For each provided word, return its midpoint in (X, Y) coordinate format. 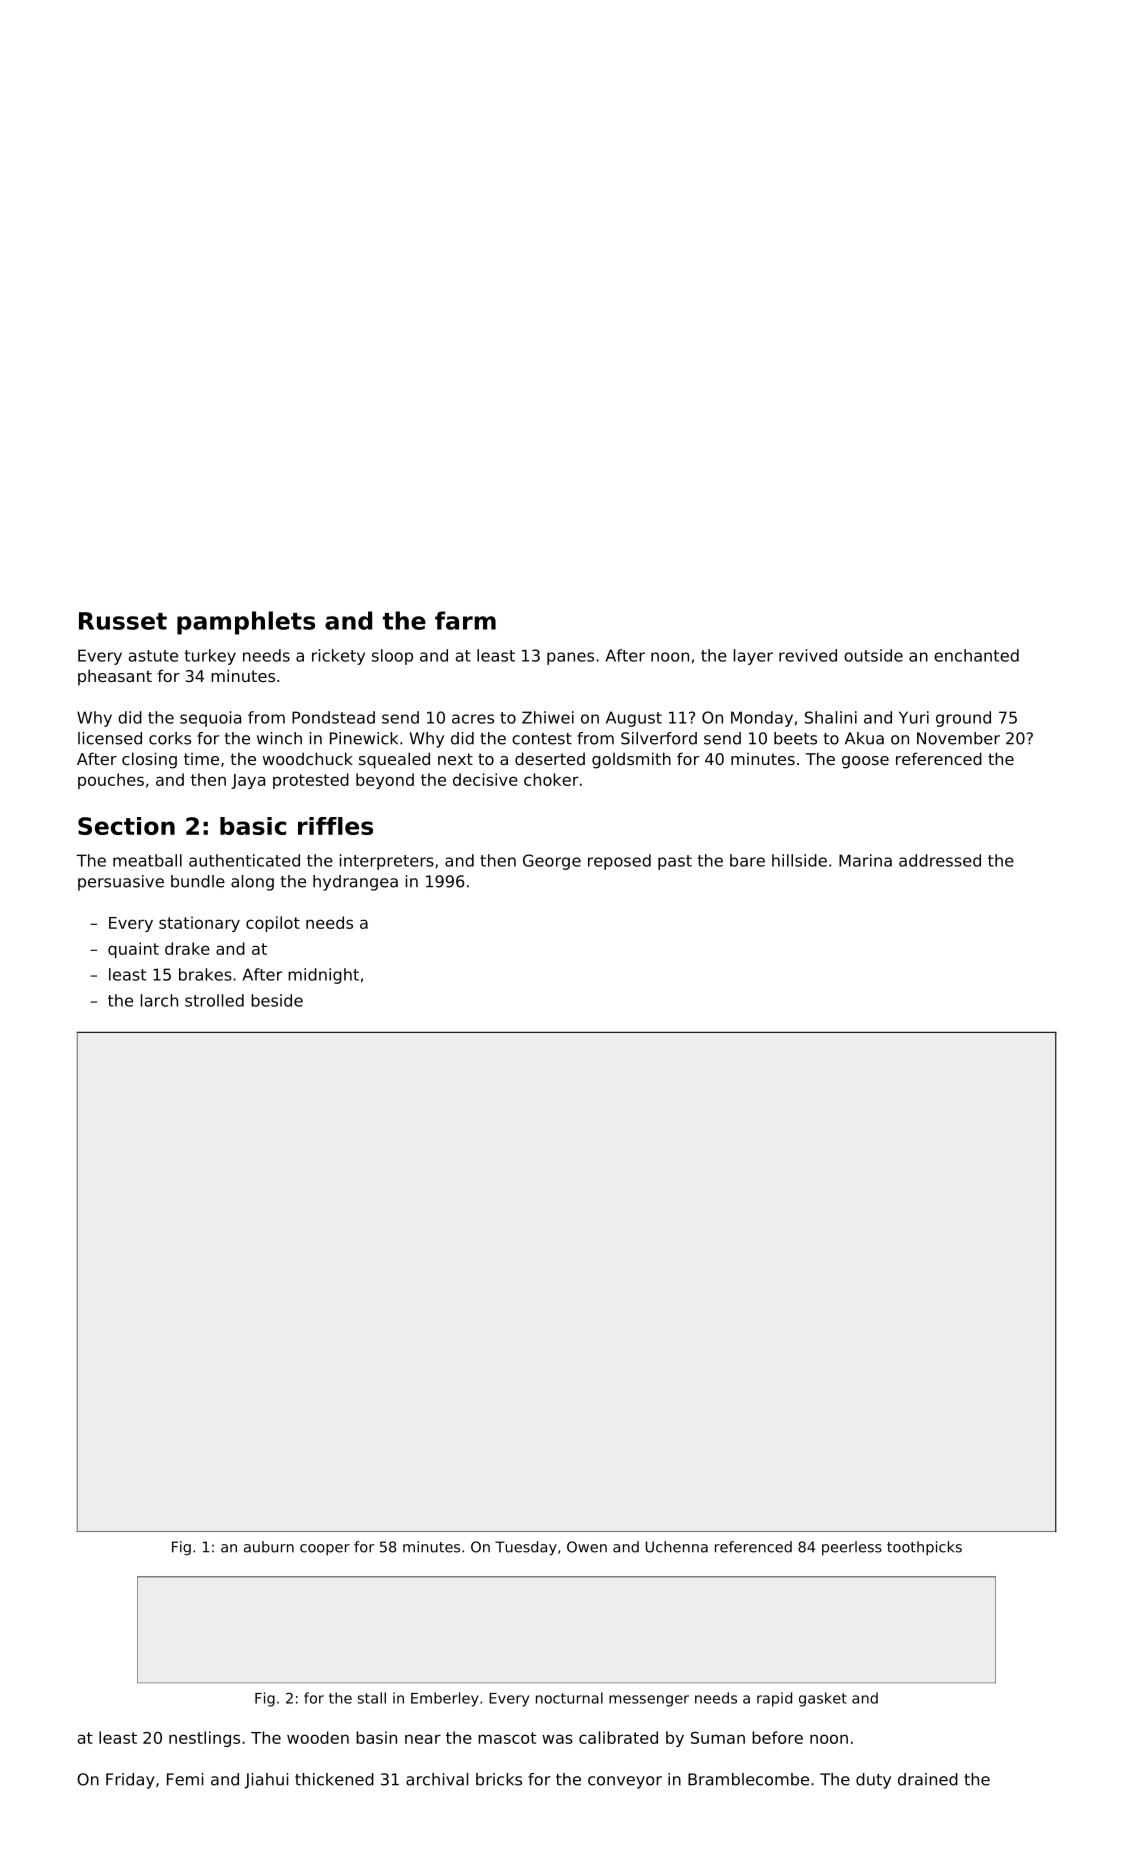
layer (753, 657)
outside (873, 655)
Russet (123, 621)
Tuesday (526, 1548)
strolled (214, 1000)
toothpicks (924, 1548)
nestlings (204, 1739)
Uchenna (677, 1547)
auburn (269, 1547)
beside (277, 1000)
